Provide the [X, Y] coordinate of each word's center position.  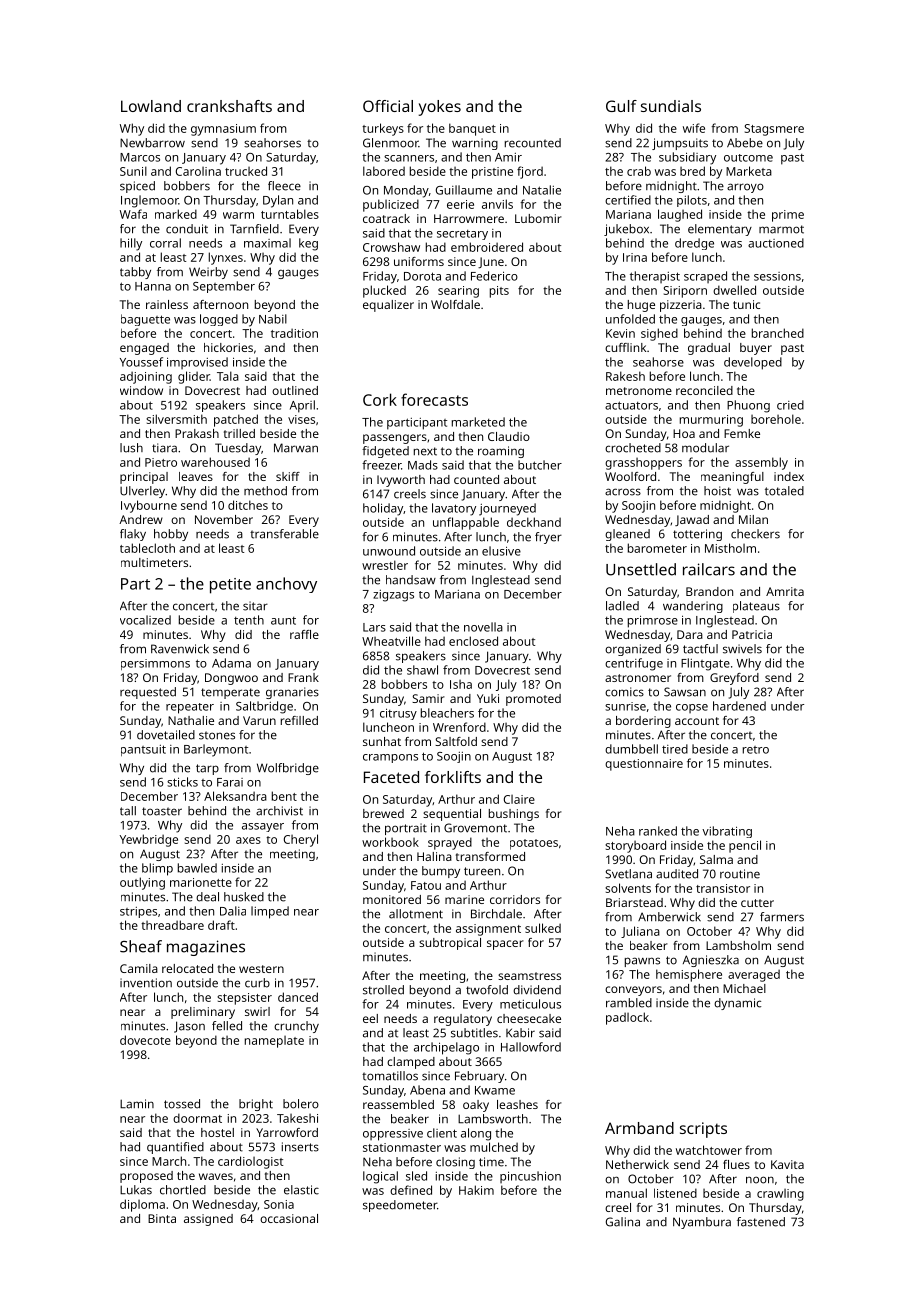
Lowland [151, 106]
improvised [197, 363]
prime [788, 216]
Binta [162, 1218]
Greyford [734, 679]
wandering [693, 607]
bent [284, 796]
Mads [423, 465]
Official [388, 106]
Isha [461, 684]
